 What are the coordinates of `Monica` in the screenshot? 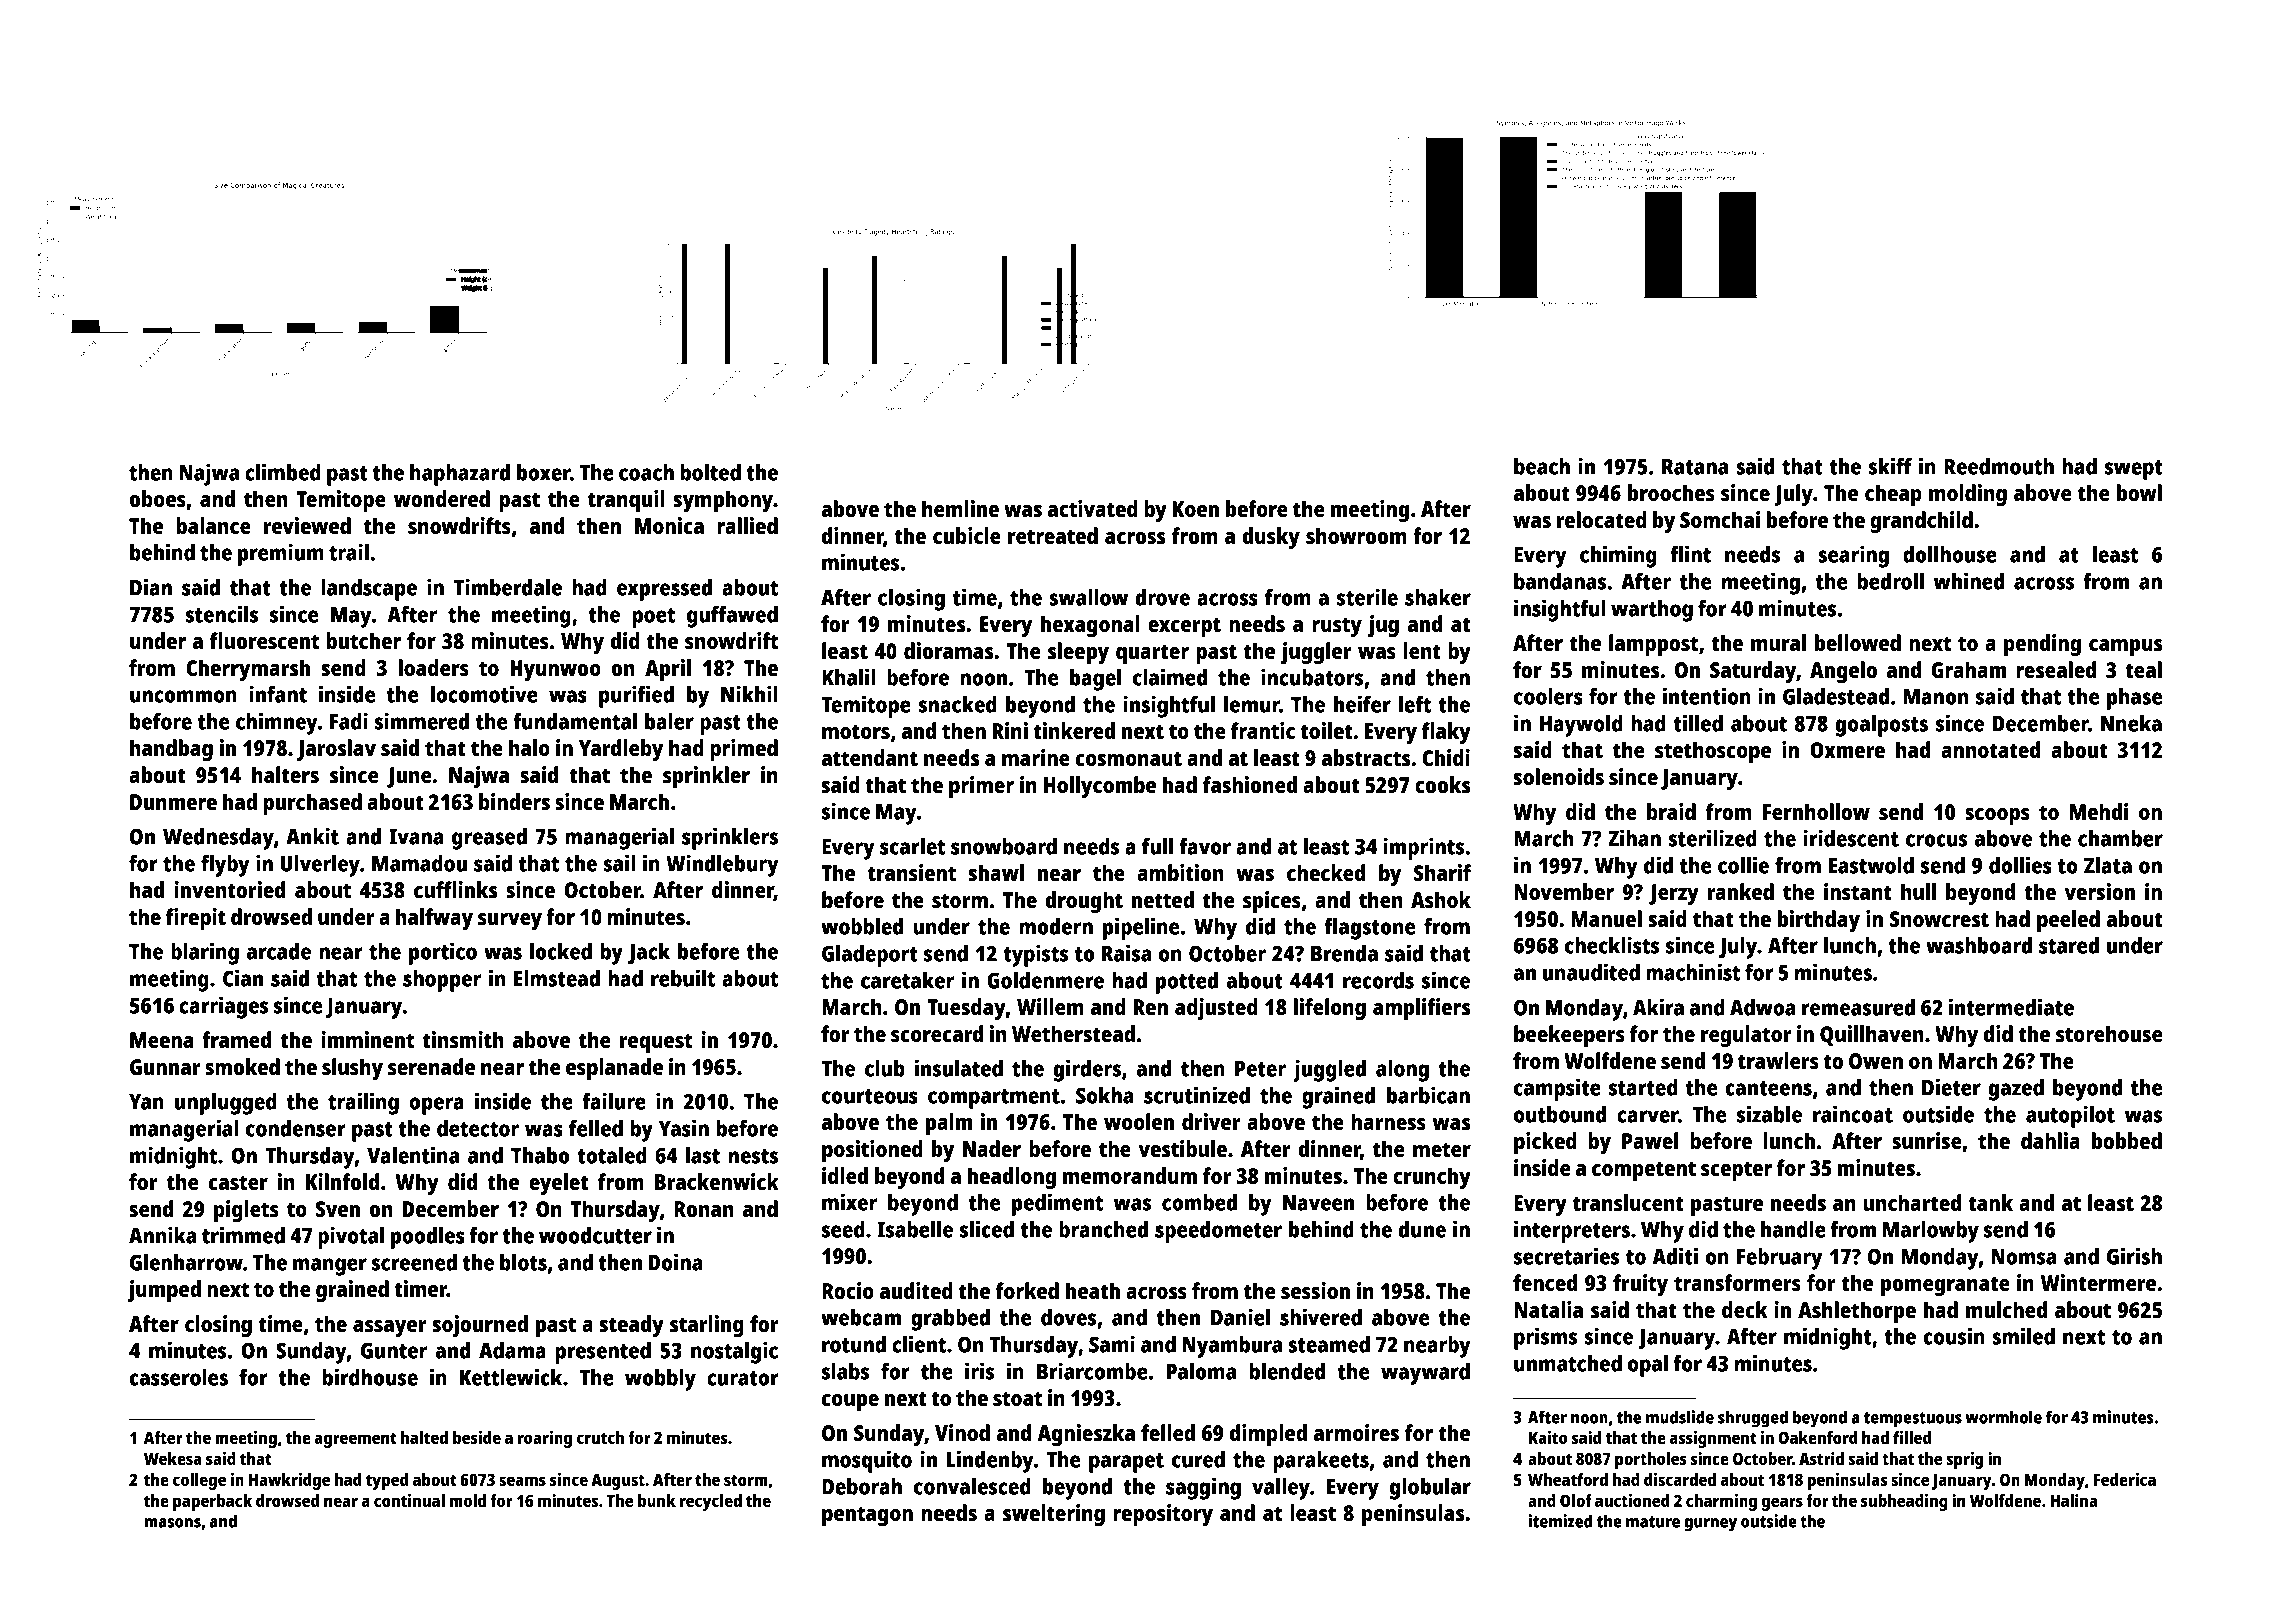 It's located at (669, 525).
